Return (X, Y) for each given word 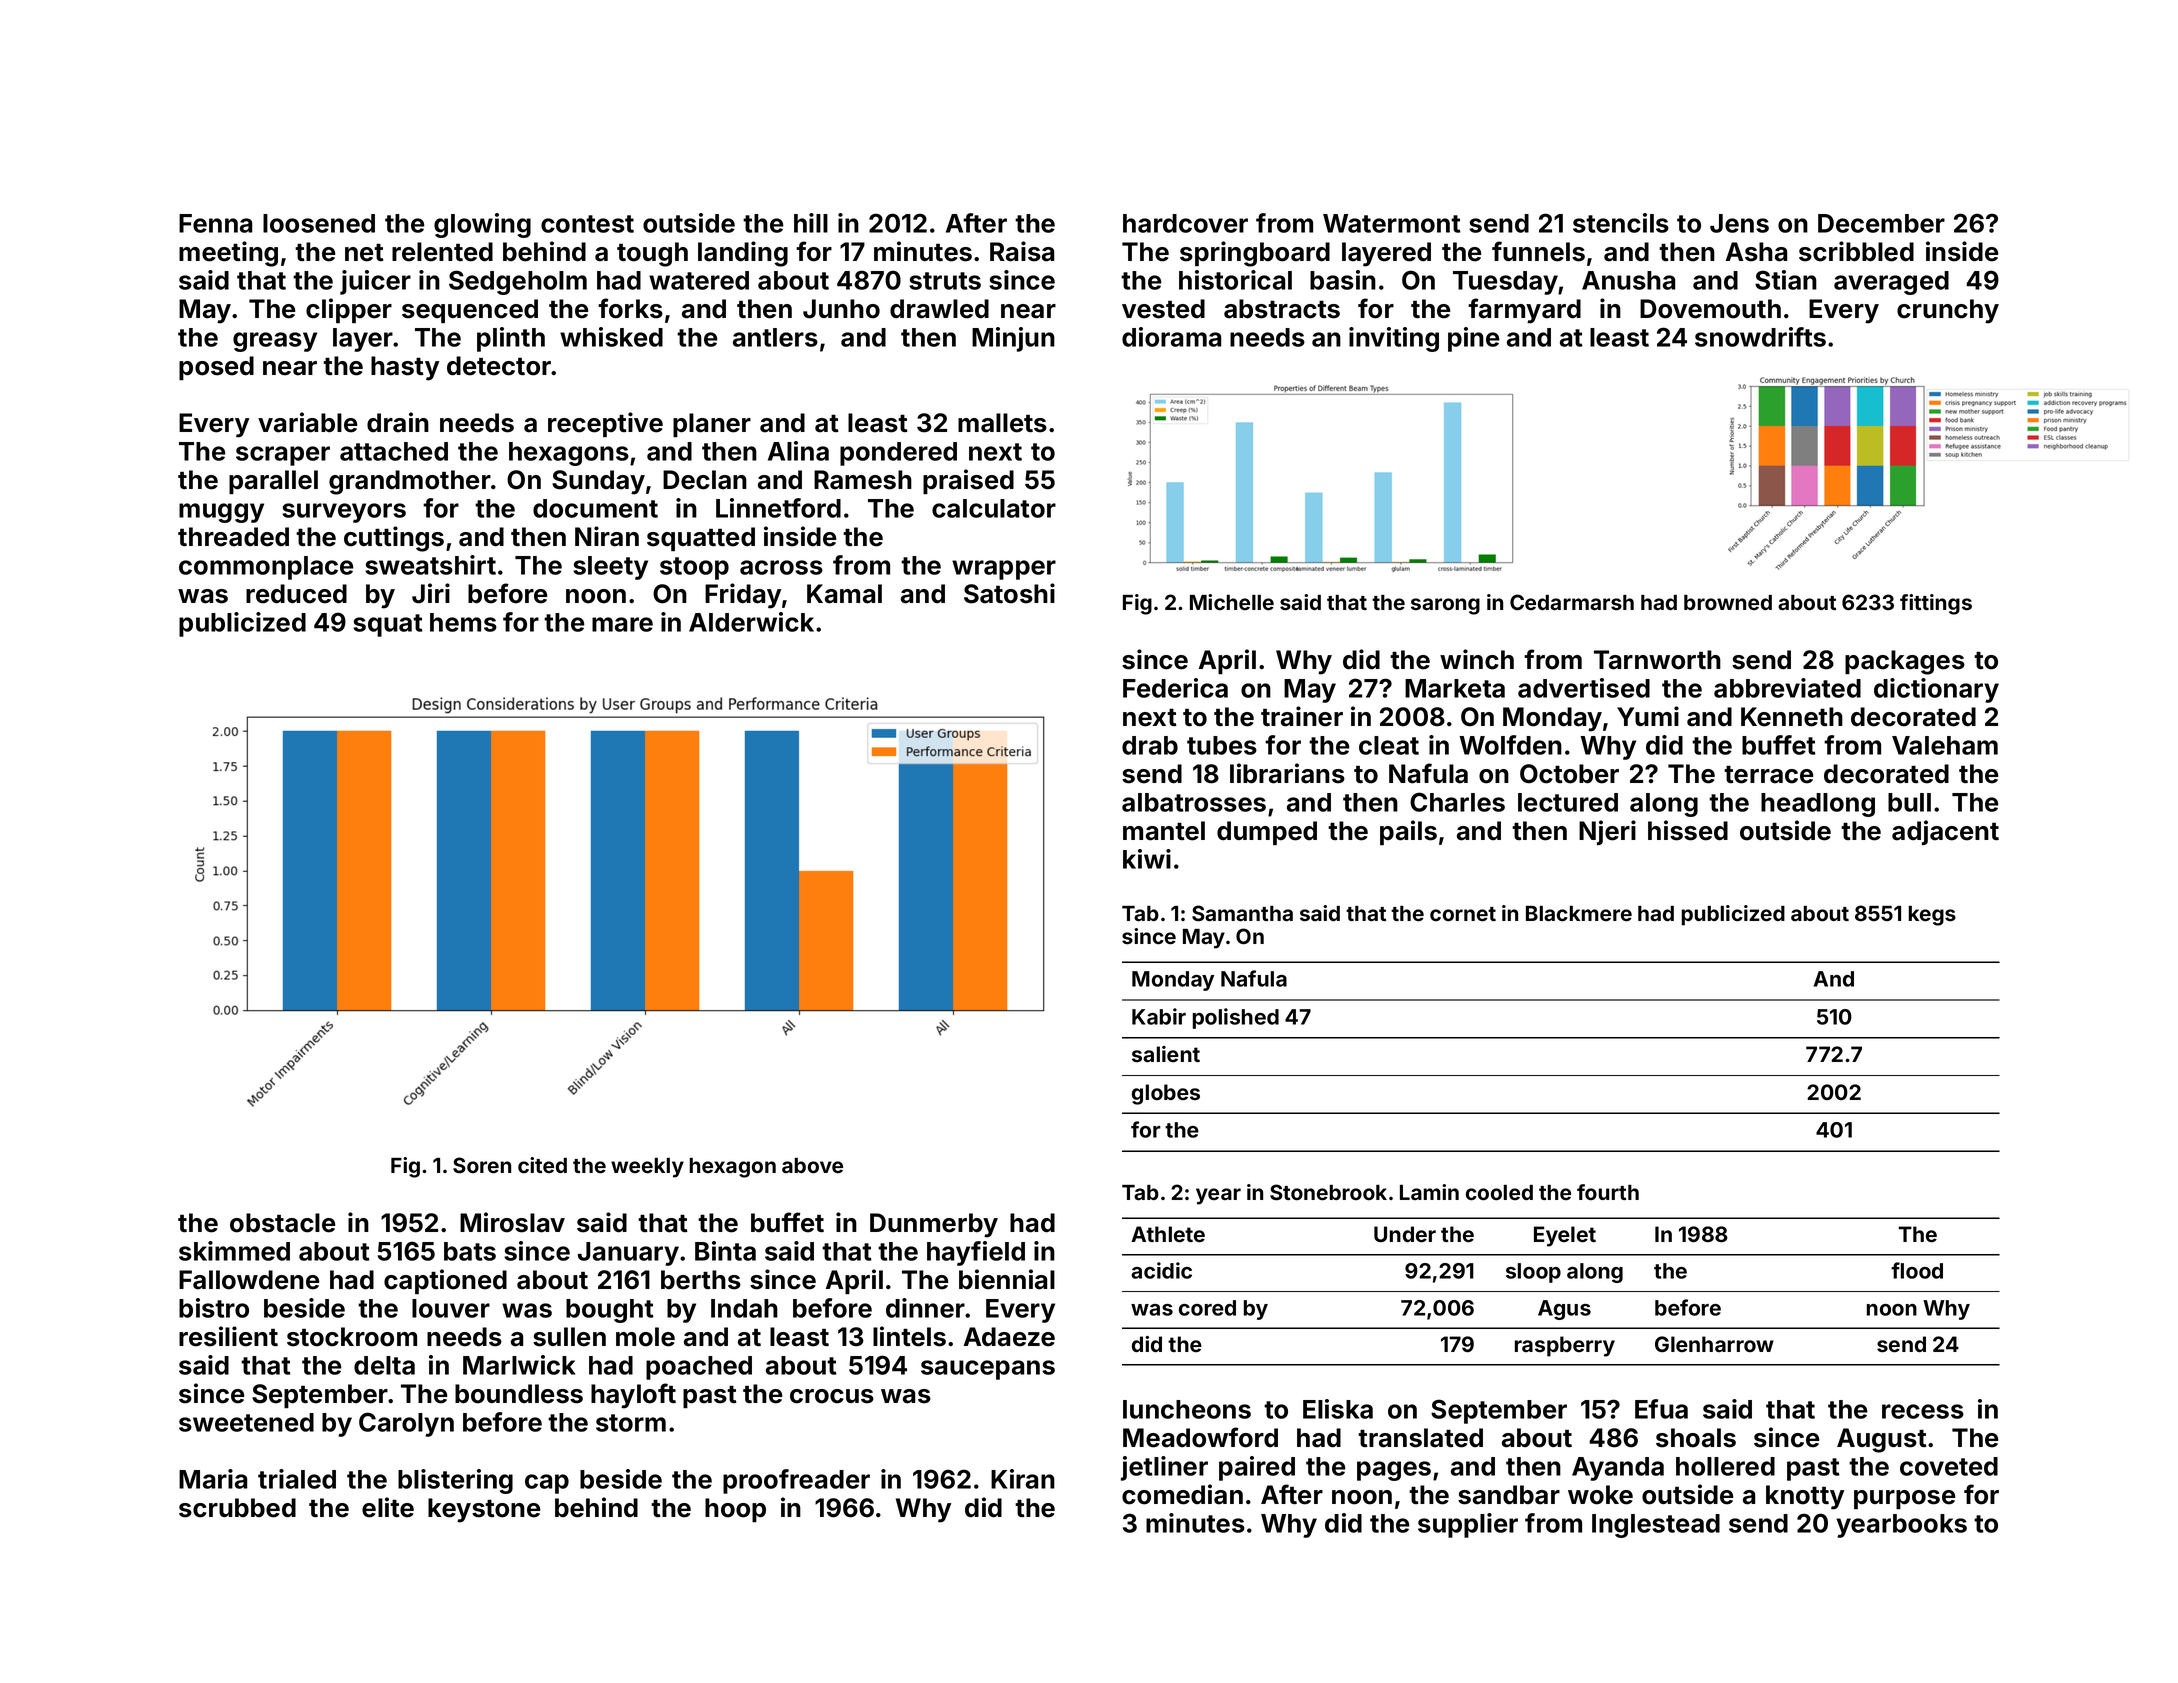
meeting (228, 254)
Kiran (1023, 1479)
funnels (1538, 251)
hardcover (1185, 223)
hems (463, 622)
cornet (1463, 914)
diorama (1171, 337)
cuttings (394, 539)
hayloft (633, 1396)
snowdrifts (1760, 337)
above (812, 1166)
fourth (1608, 1192)
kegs (1932, 916)
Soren (482, 1165)
